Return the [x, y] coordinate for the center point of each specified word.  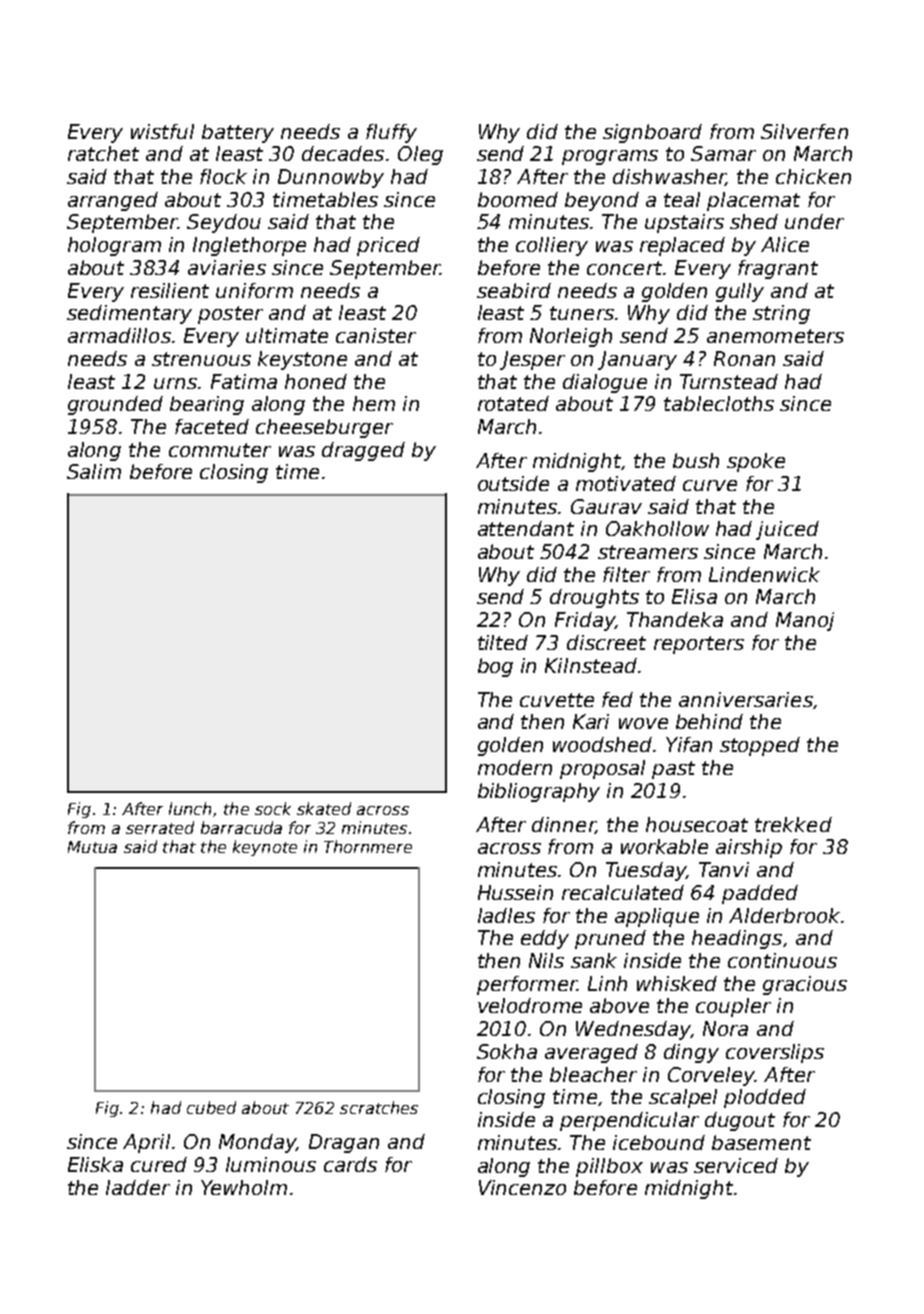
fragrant [778, 269]
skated [324, 808]
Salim [94, 471]
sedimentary [129, 314]
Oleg [420, 155]
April [146, 1143]
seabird [514, 290]
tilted [503, 642]
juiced [787, 530]
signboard [652, 133]
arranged [113, 201]
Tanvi [724, 869]
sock [273, 808]
